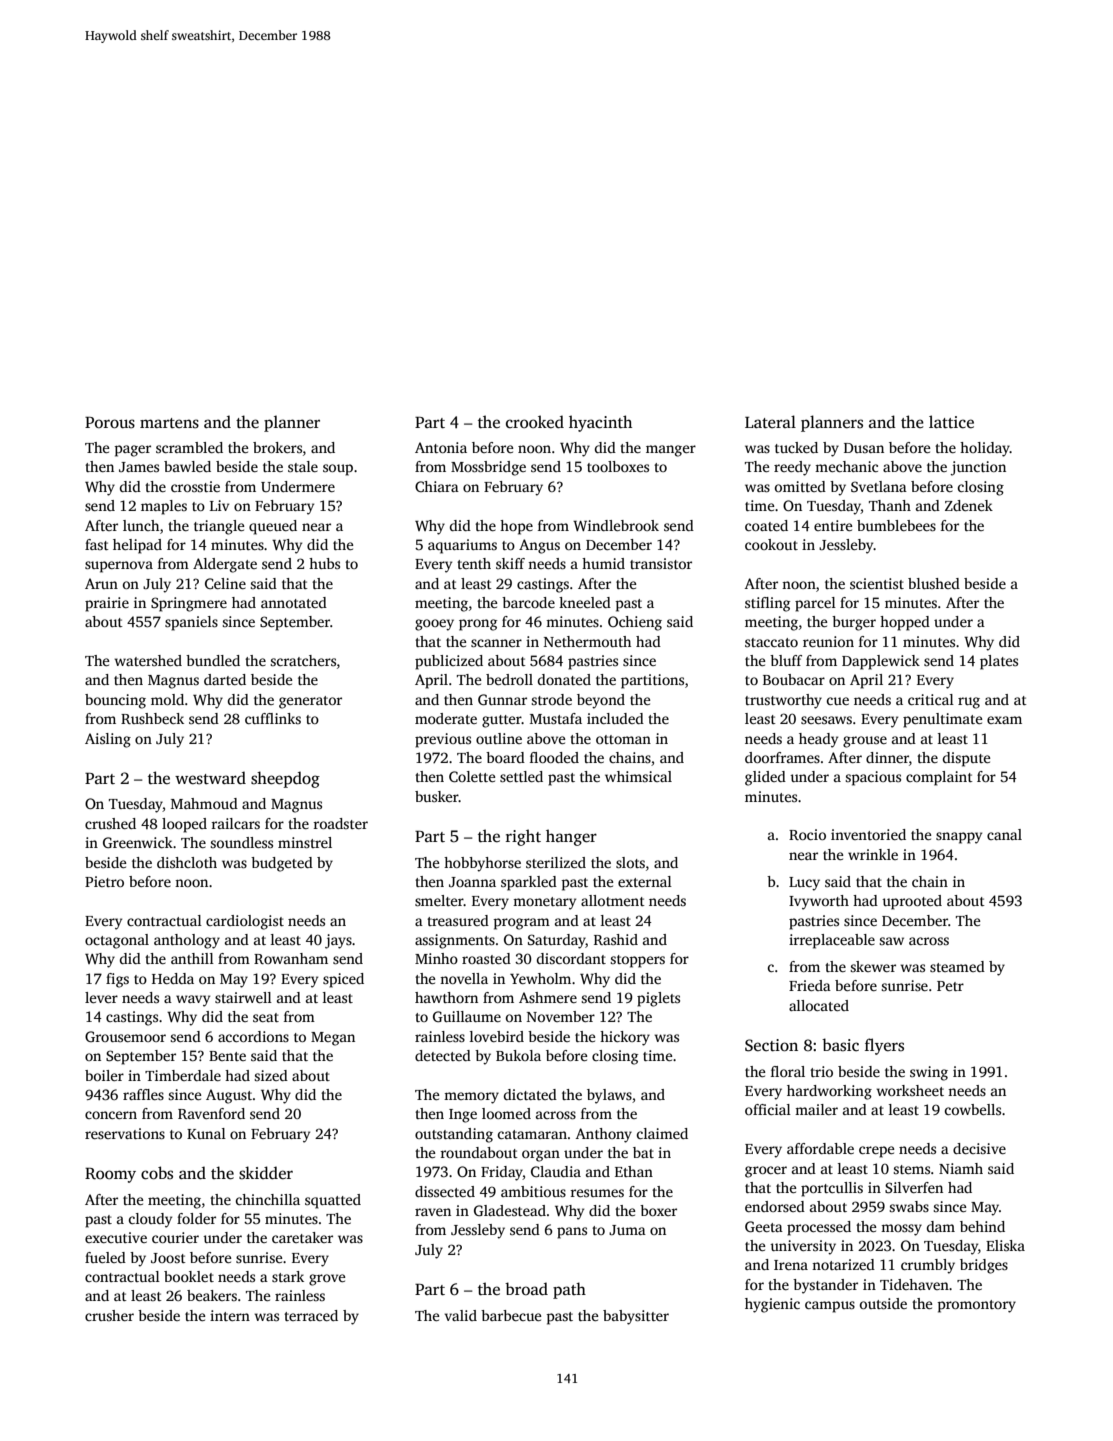  What do you see at coordinates (951, 422) in the image?
I see `lattice` at bounding box center [951, 422].
